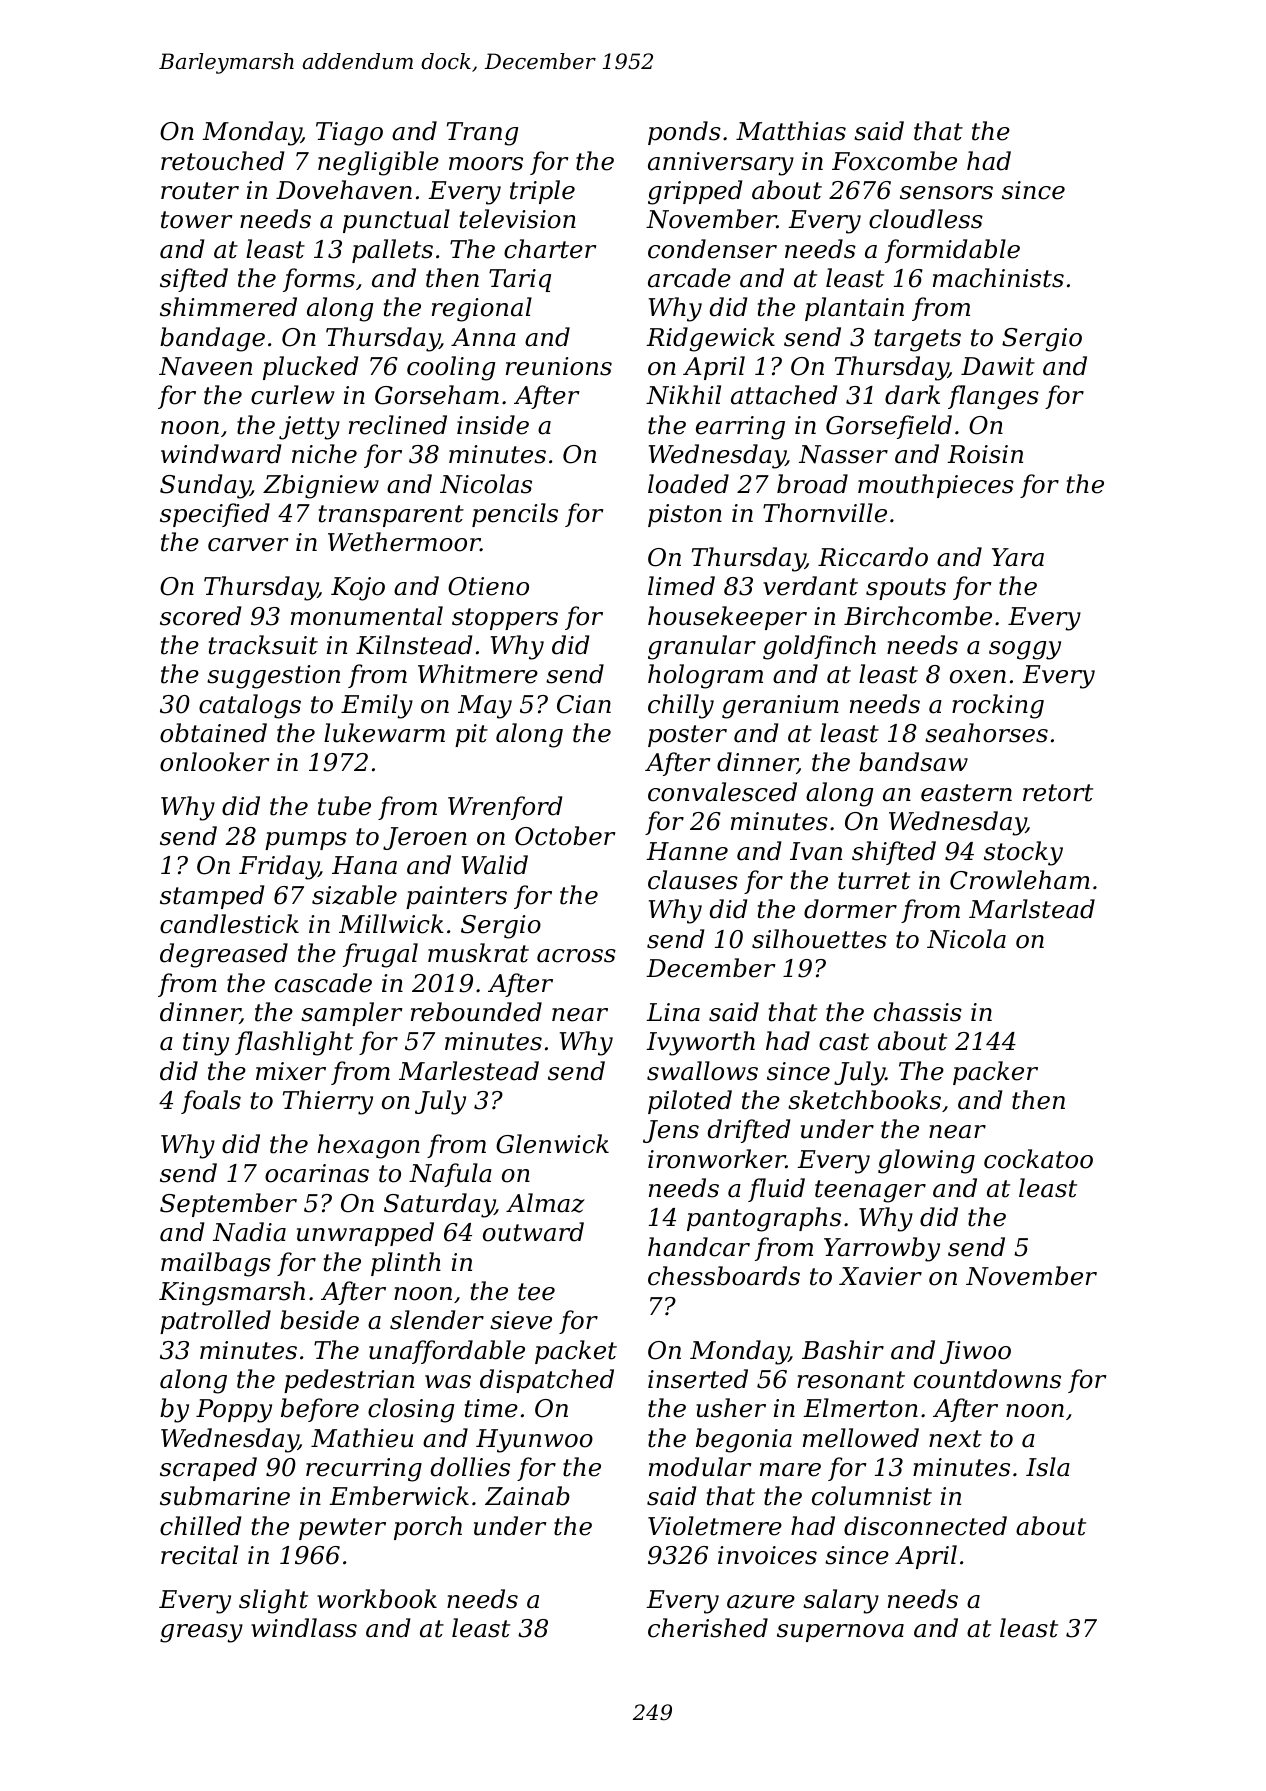  Describe the element at coordinates (673, 1012) in the image. I see `Lina` at that location.
